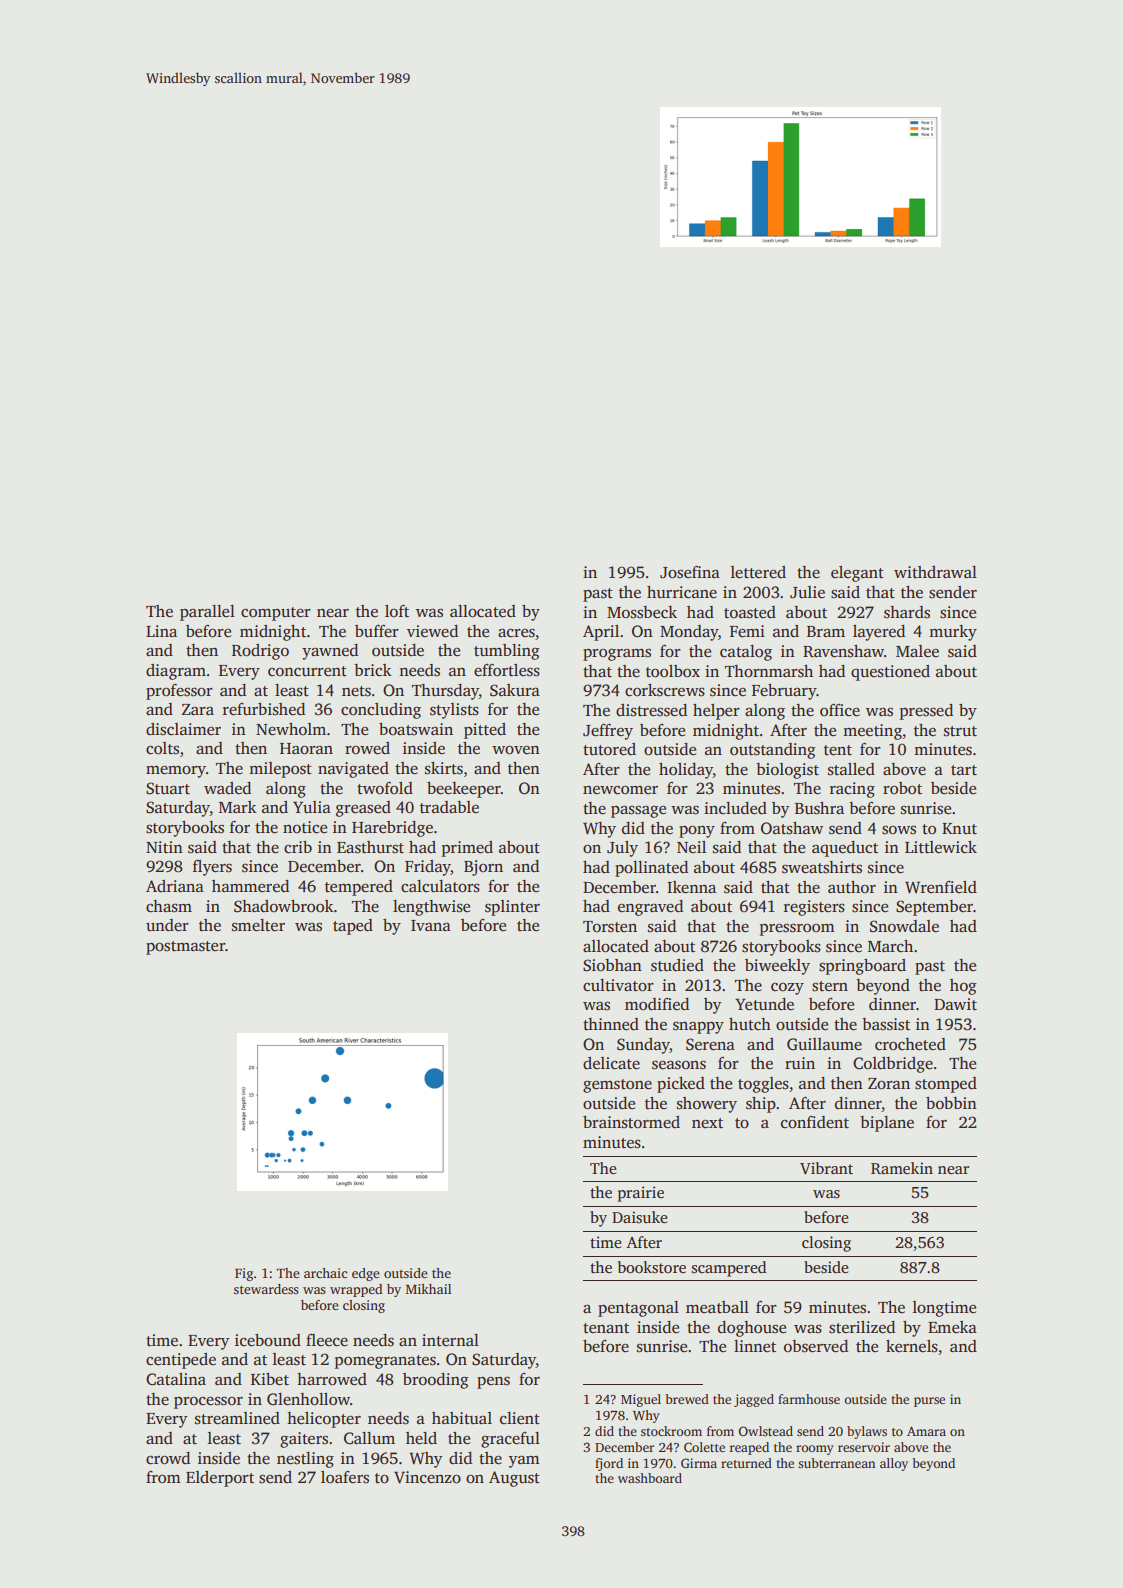  What do you see at coordinates (652, 1267) in the page?
I see `bookstore` at bounding box center [652, 1267].
